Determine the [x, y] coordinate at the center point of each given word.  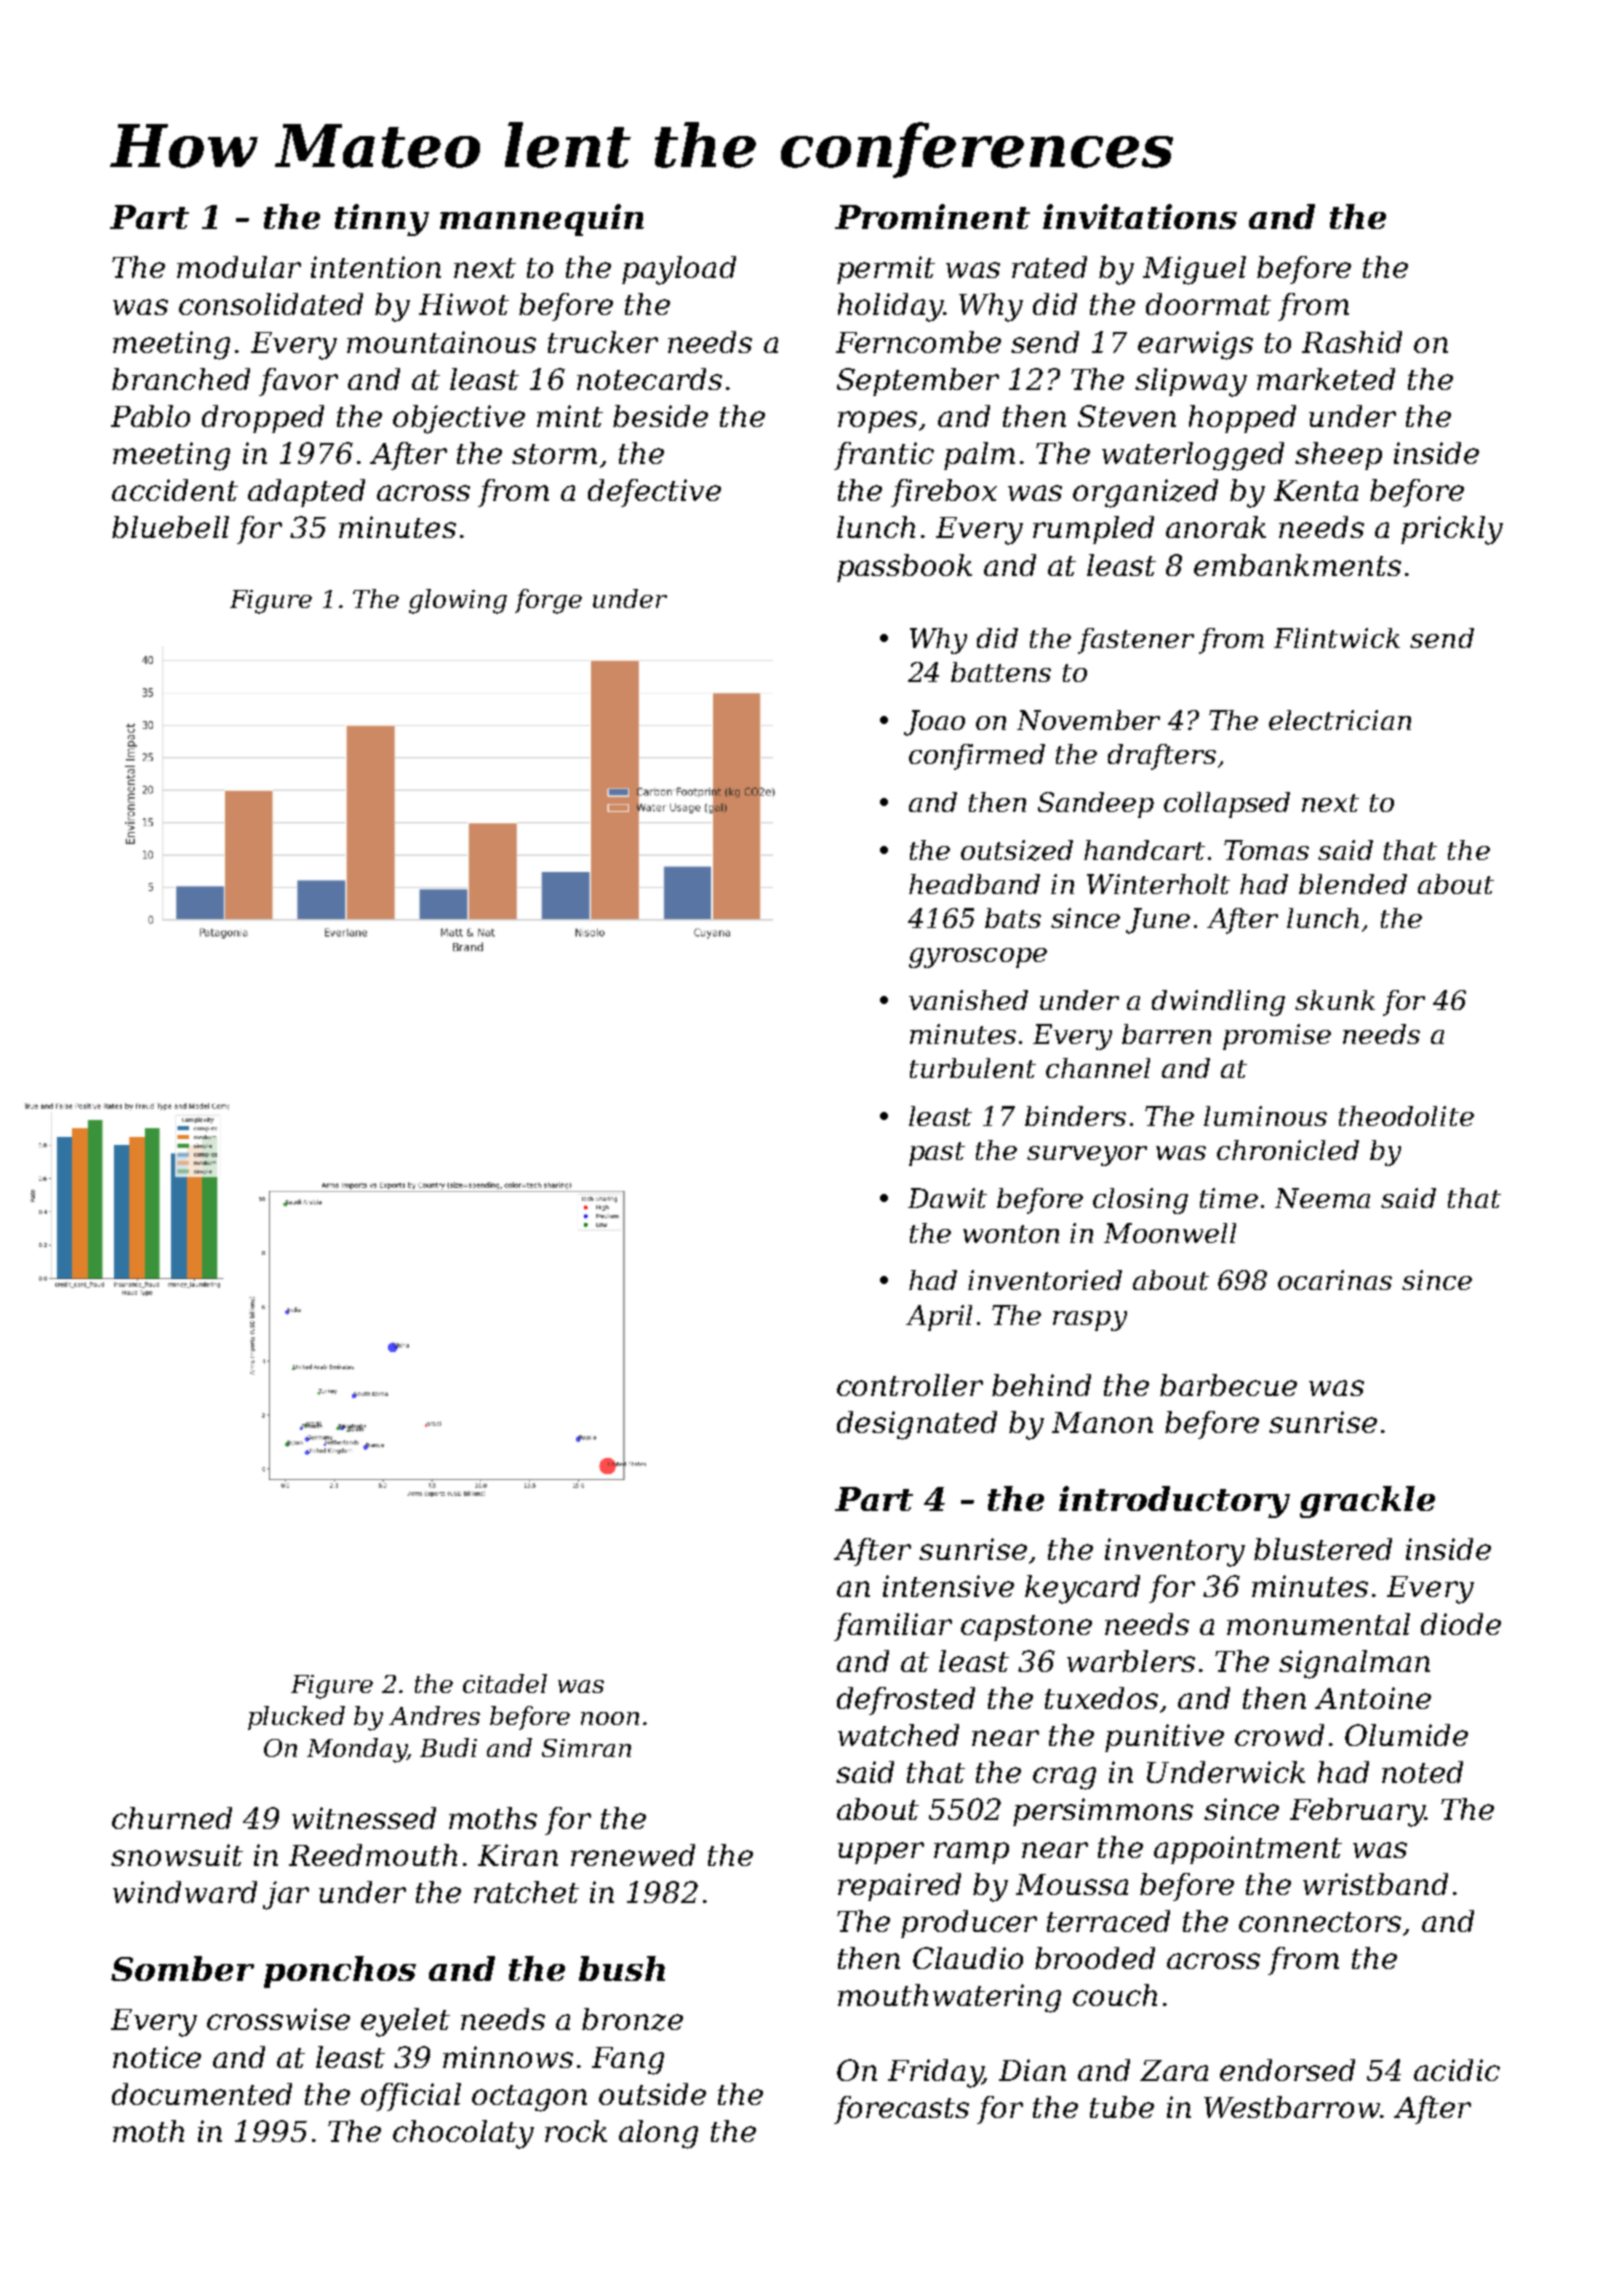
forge [548, 601]
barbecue [1228, 1385]
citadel [505, 1683]
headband [974, 884]
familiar [893, 1627]
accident [175, 490]
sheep [1338, 456]
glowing [458, 601]
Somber [182, 1968]
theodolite [1406, 1116]
